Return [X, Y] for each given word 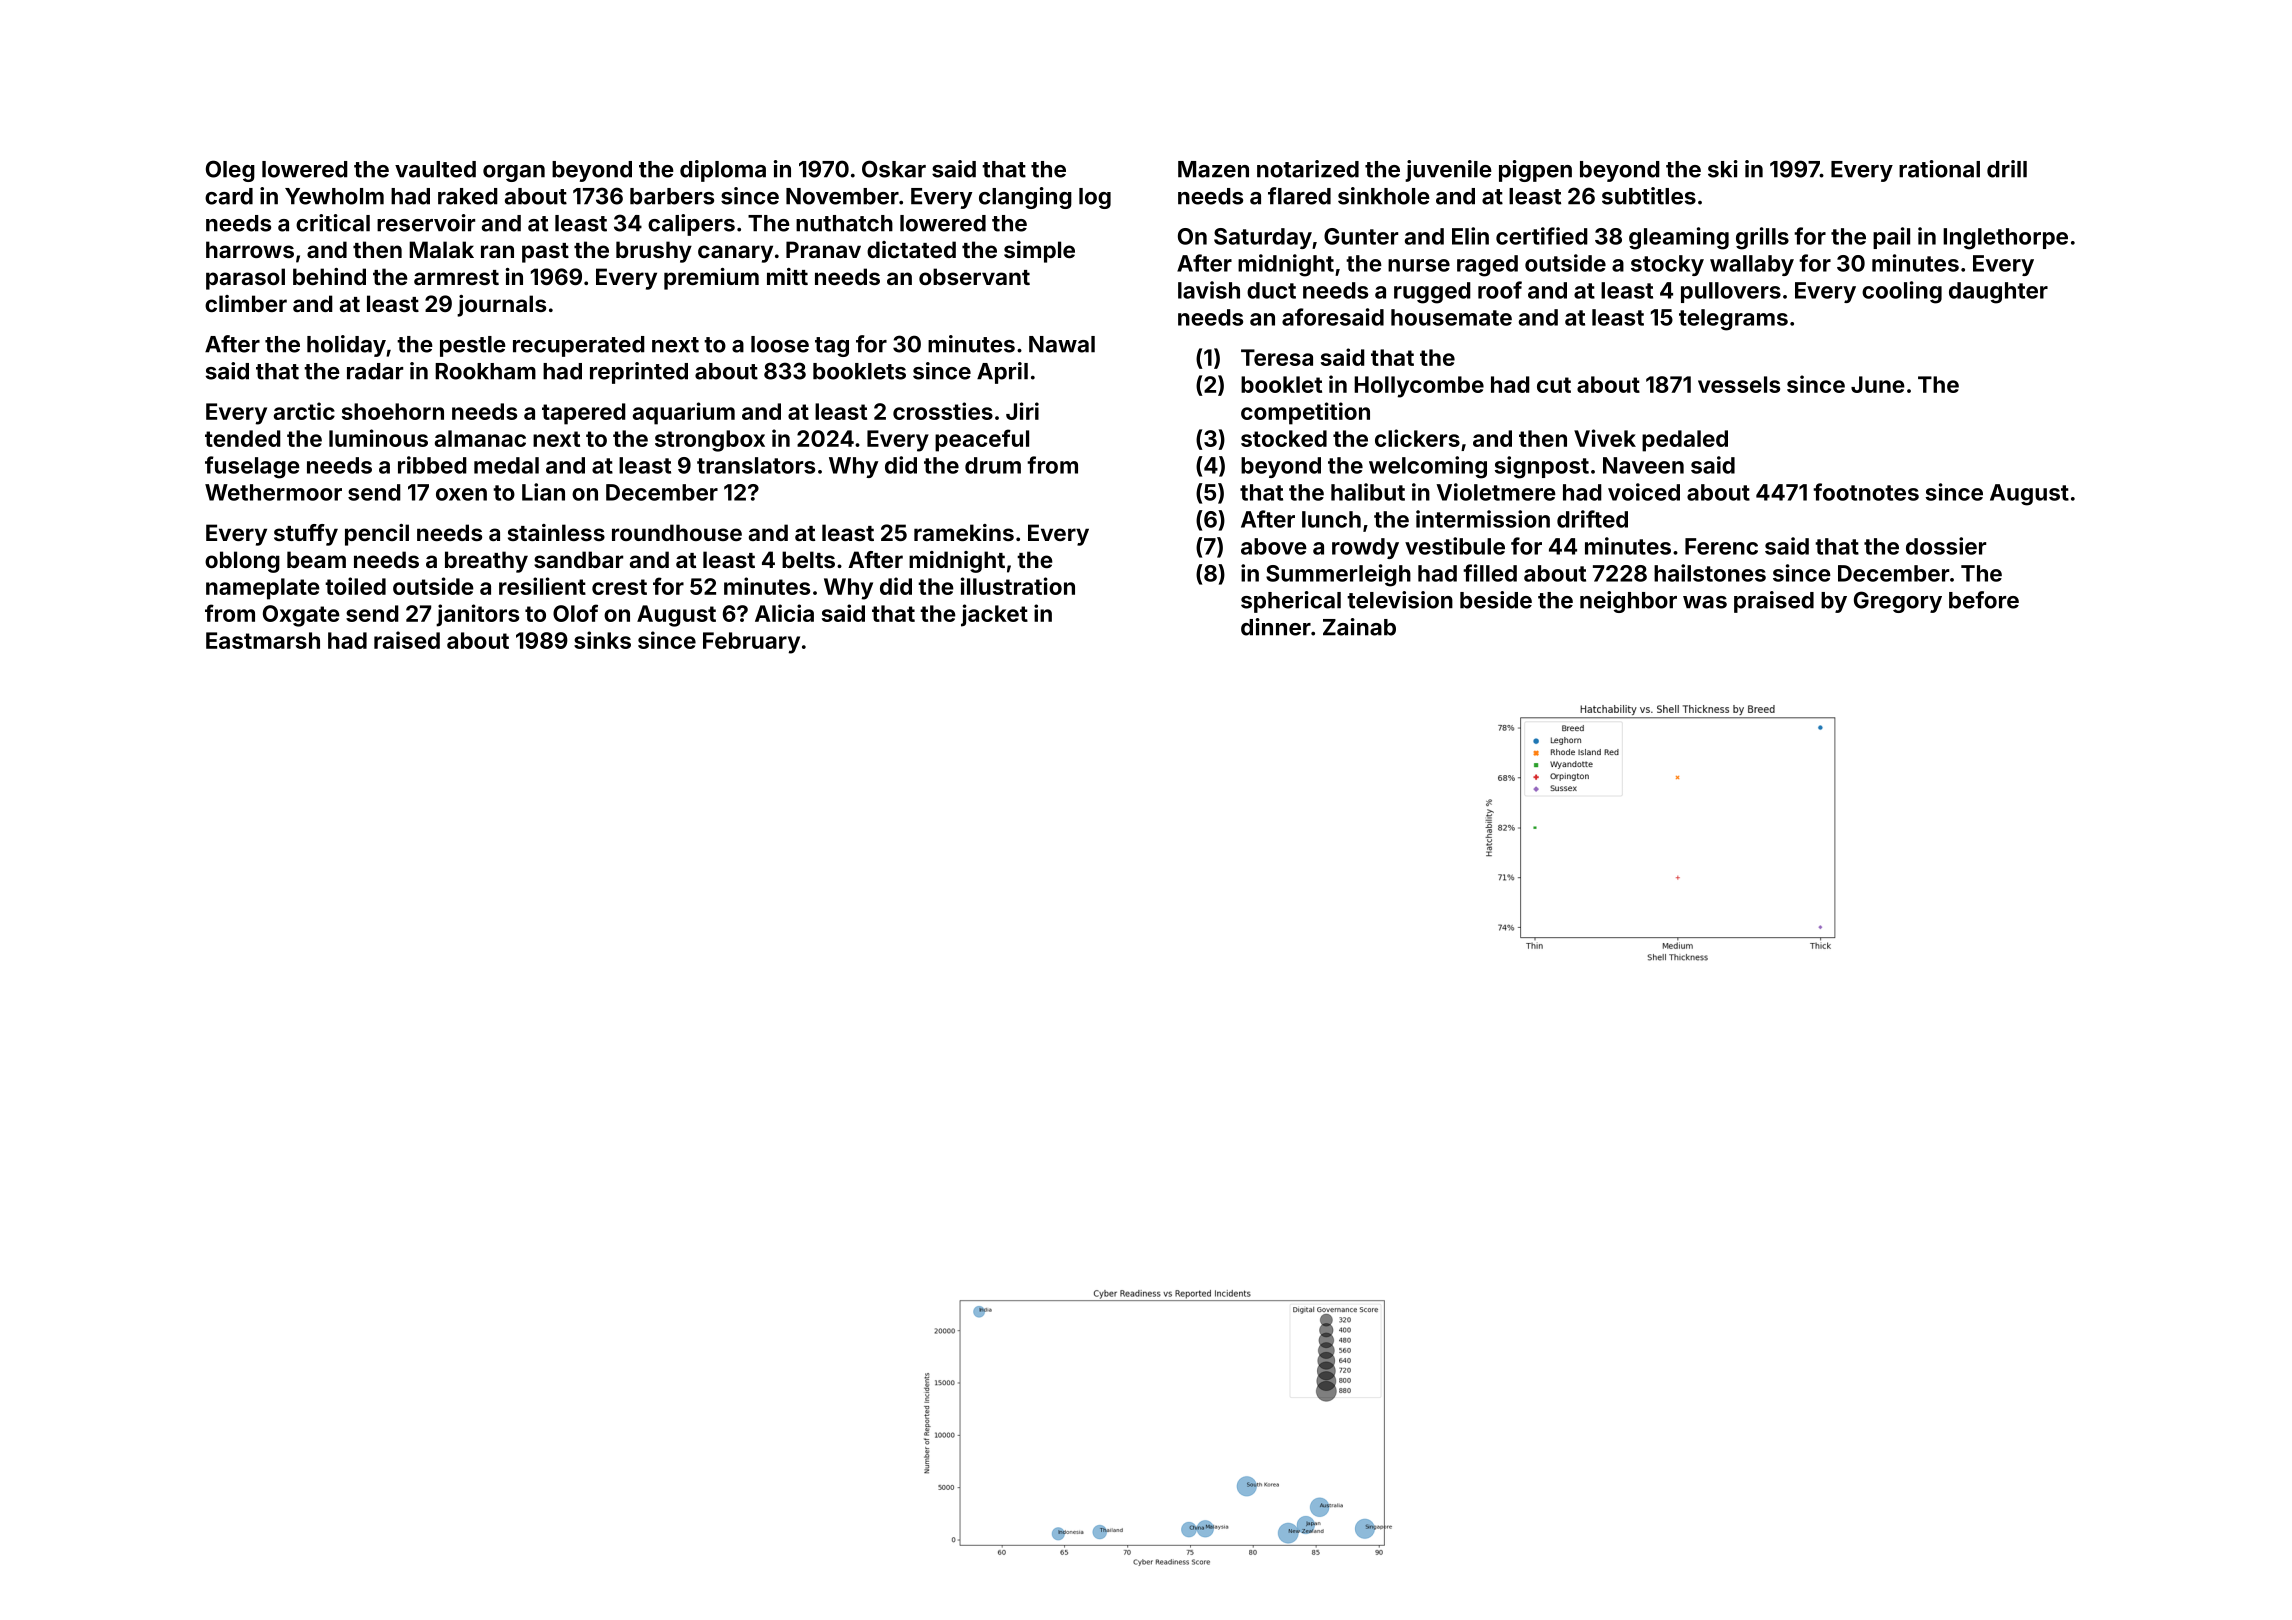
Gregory [1898, 602]
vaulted [435, 169]
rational [1939, 169]
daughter [1998, 293]
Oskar [894, 169]
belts [808, 559]
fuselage [252, 467]
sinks [602, 640]
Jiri [1022, 411]
